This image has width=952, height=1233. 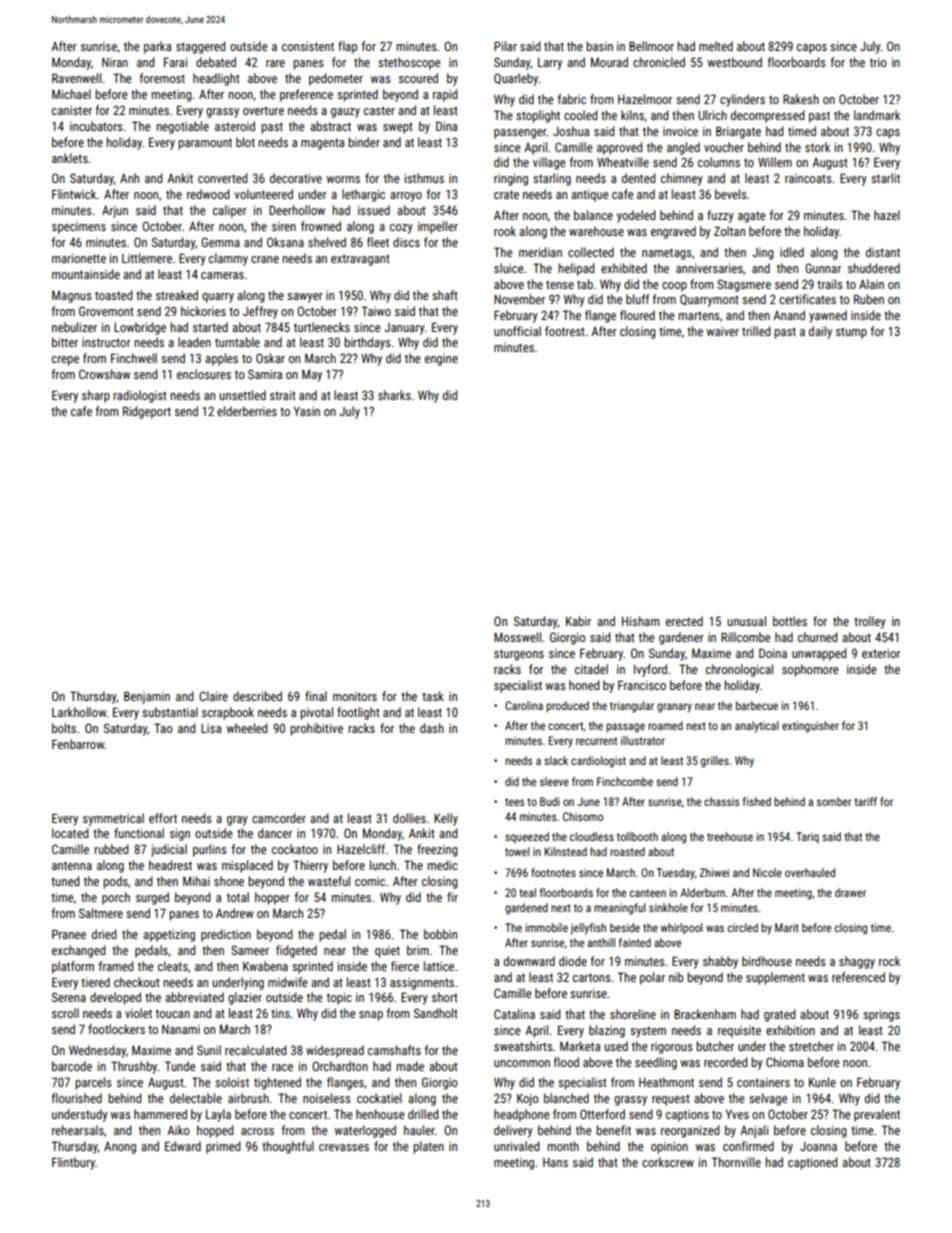 What do you see at coordinates (74, 327) in the image?
I see `nebulizer` at bounding box center [74, 327].
